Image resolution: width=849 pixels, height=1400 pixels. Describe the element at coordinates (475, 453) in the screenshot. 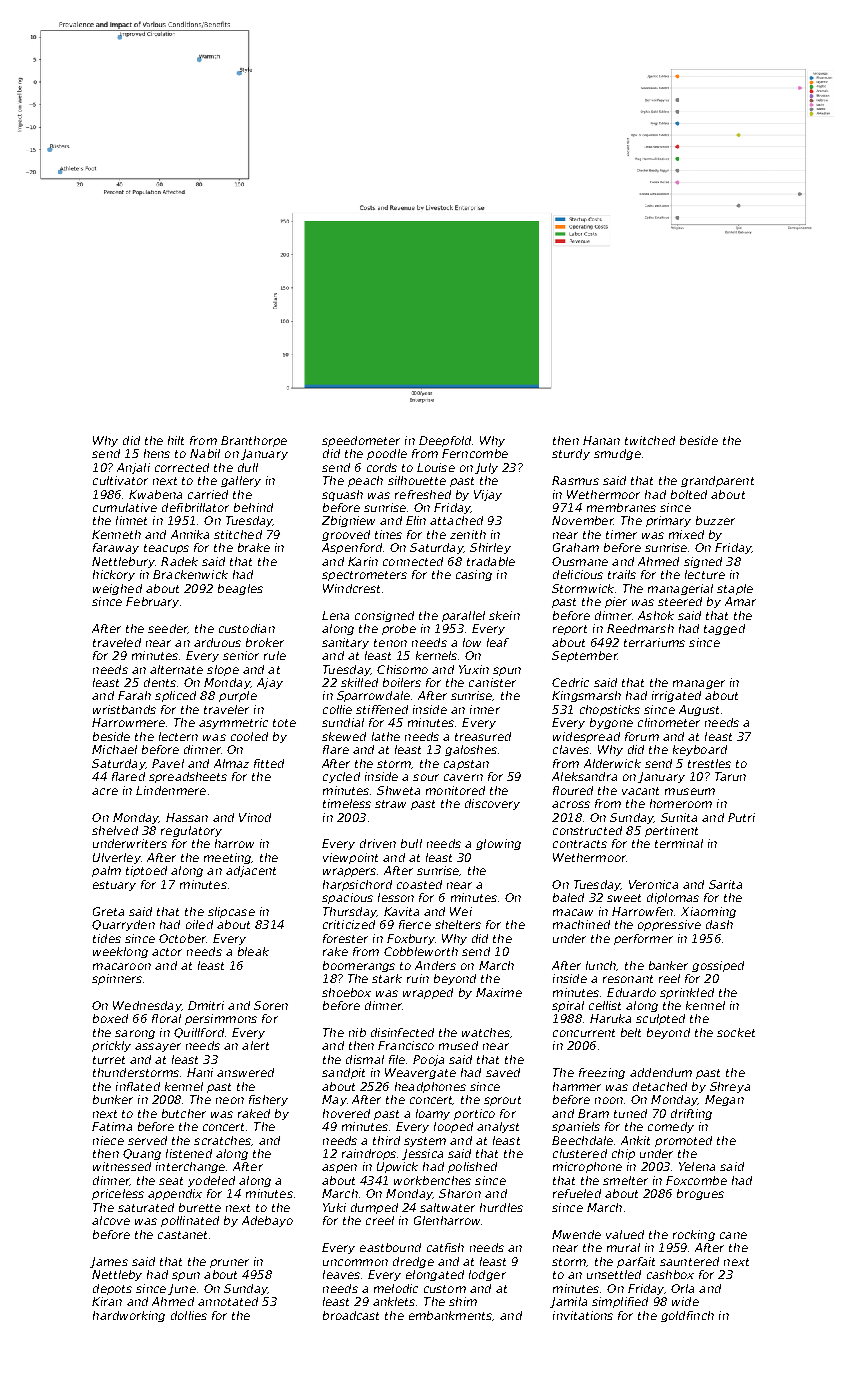

I see `Ferncombe` at that location.
